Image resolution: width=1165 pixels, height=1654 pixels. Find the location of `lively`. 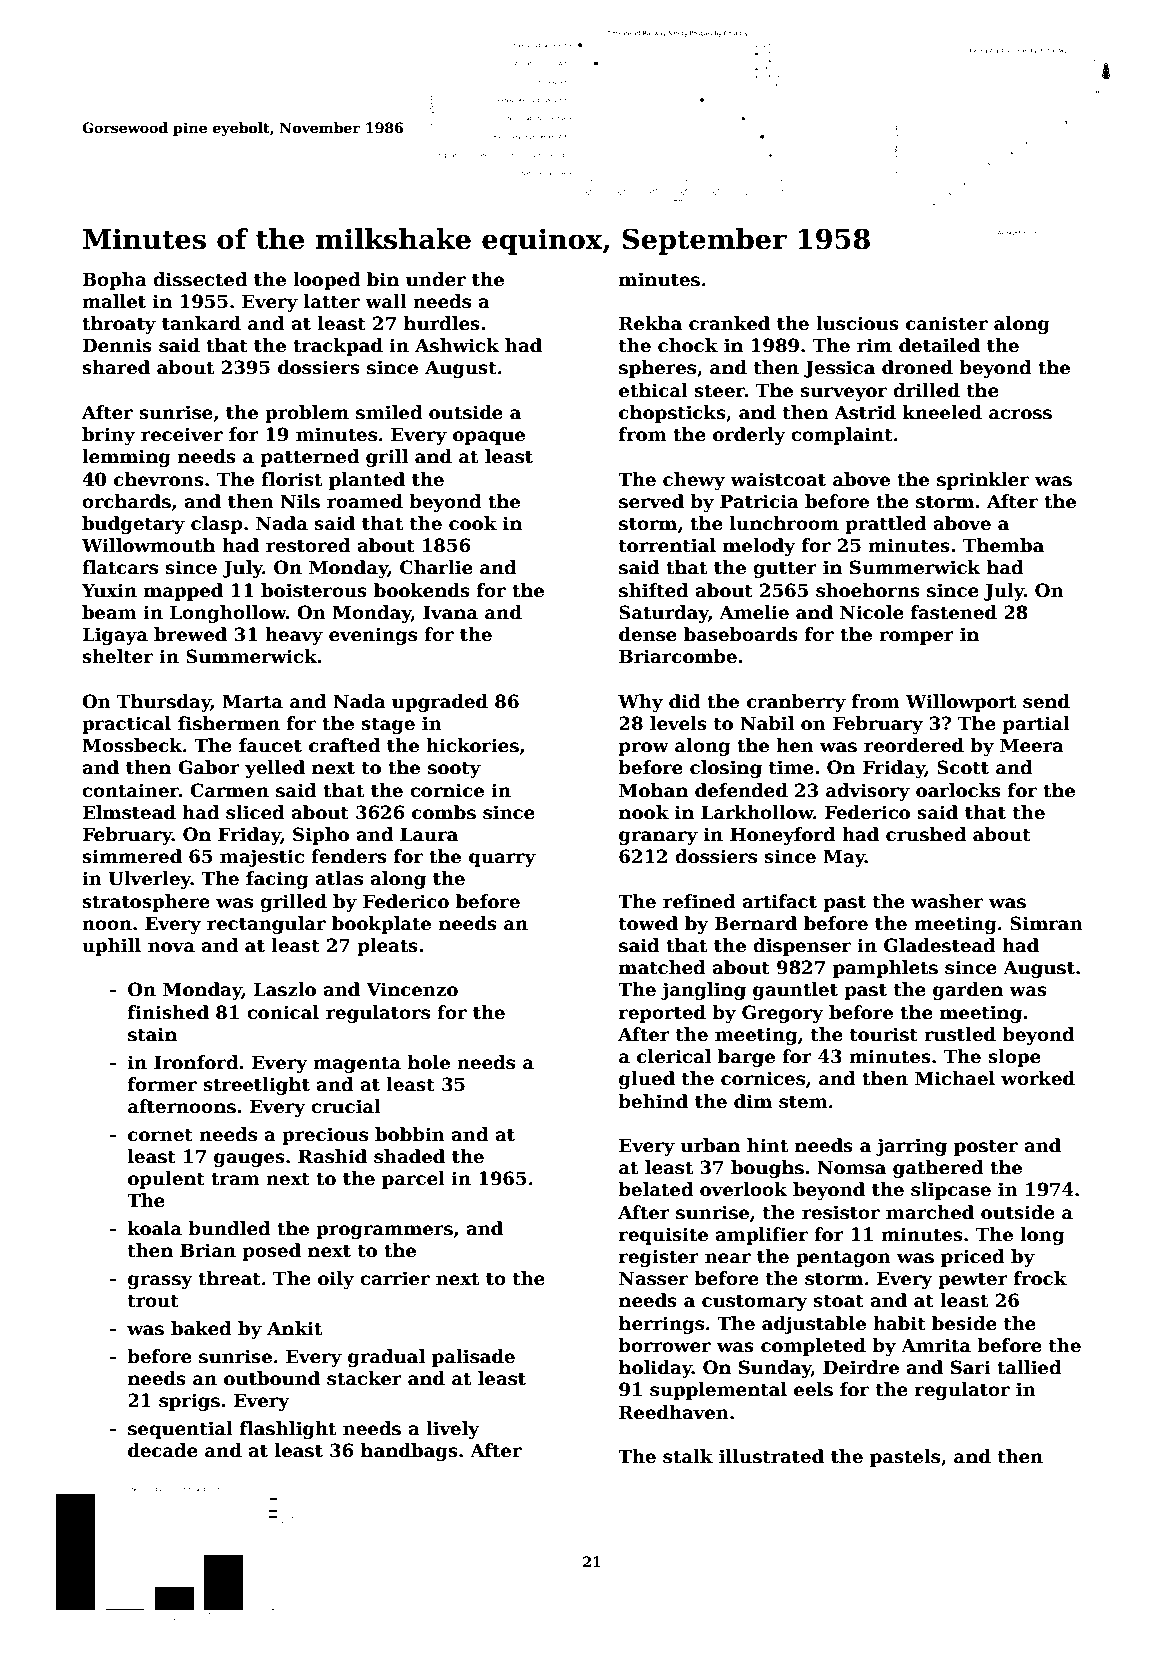

lively is located at coordinates (453, 1430).
